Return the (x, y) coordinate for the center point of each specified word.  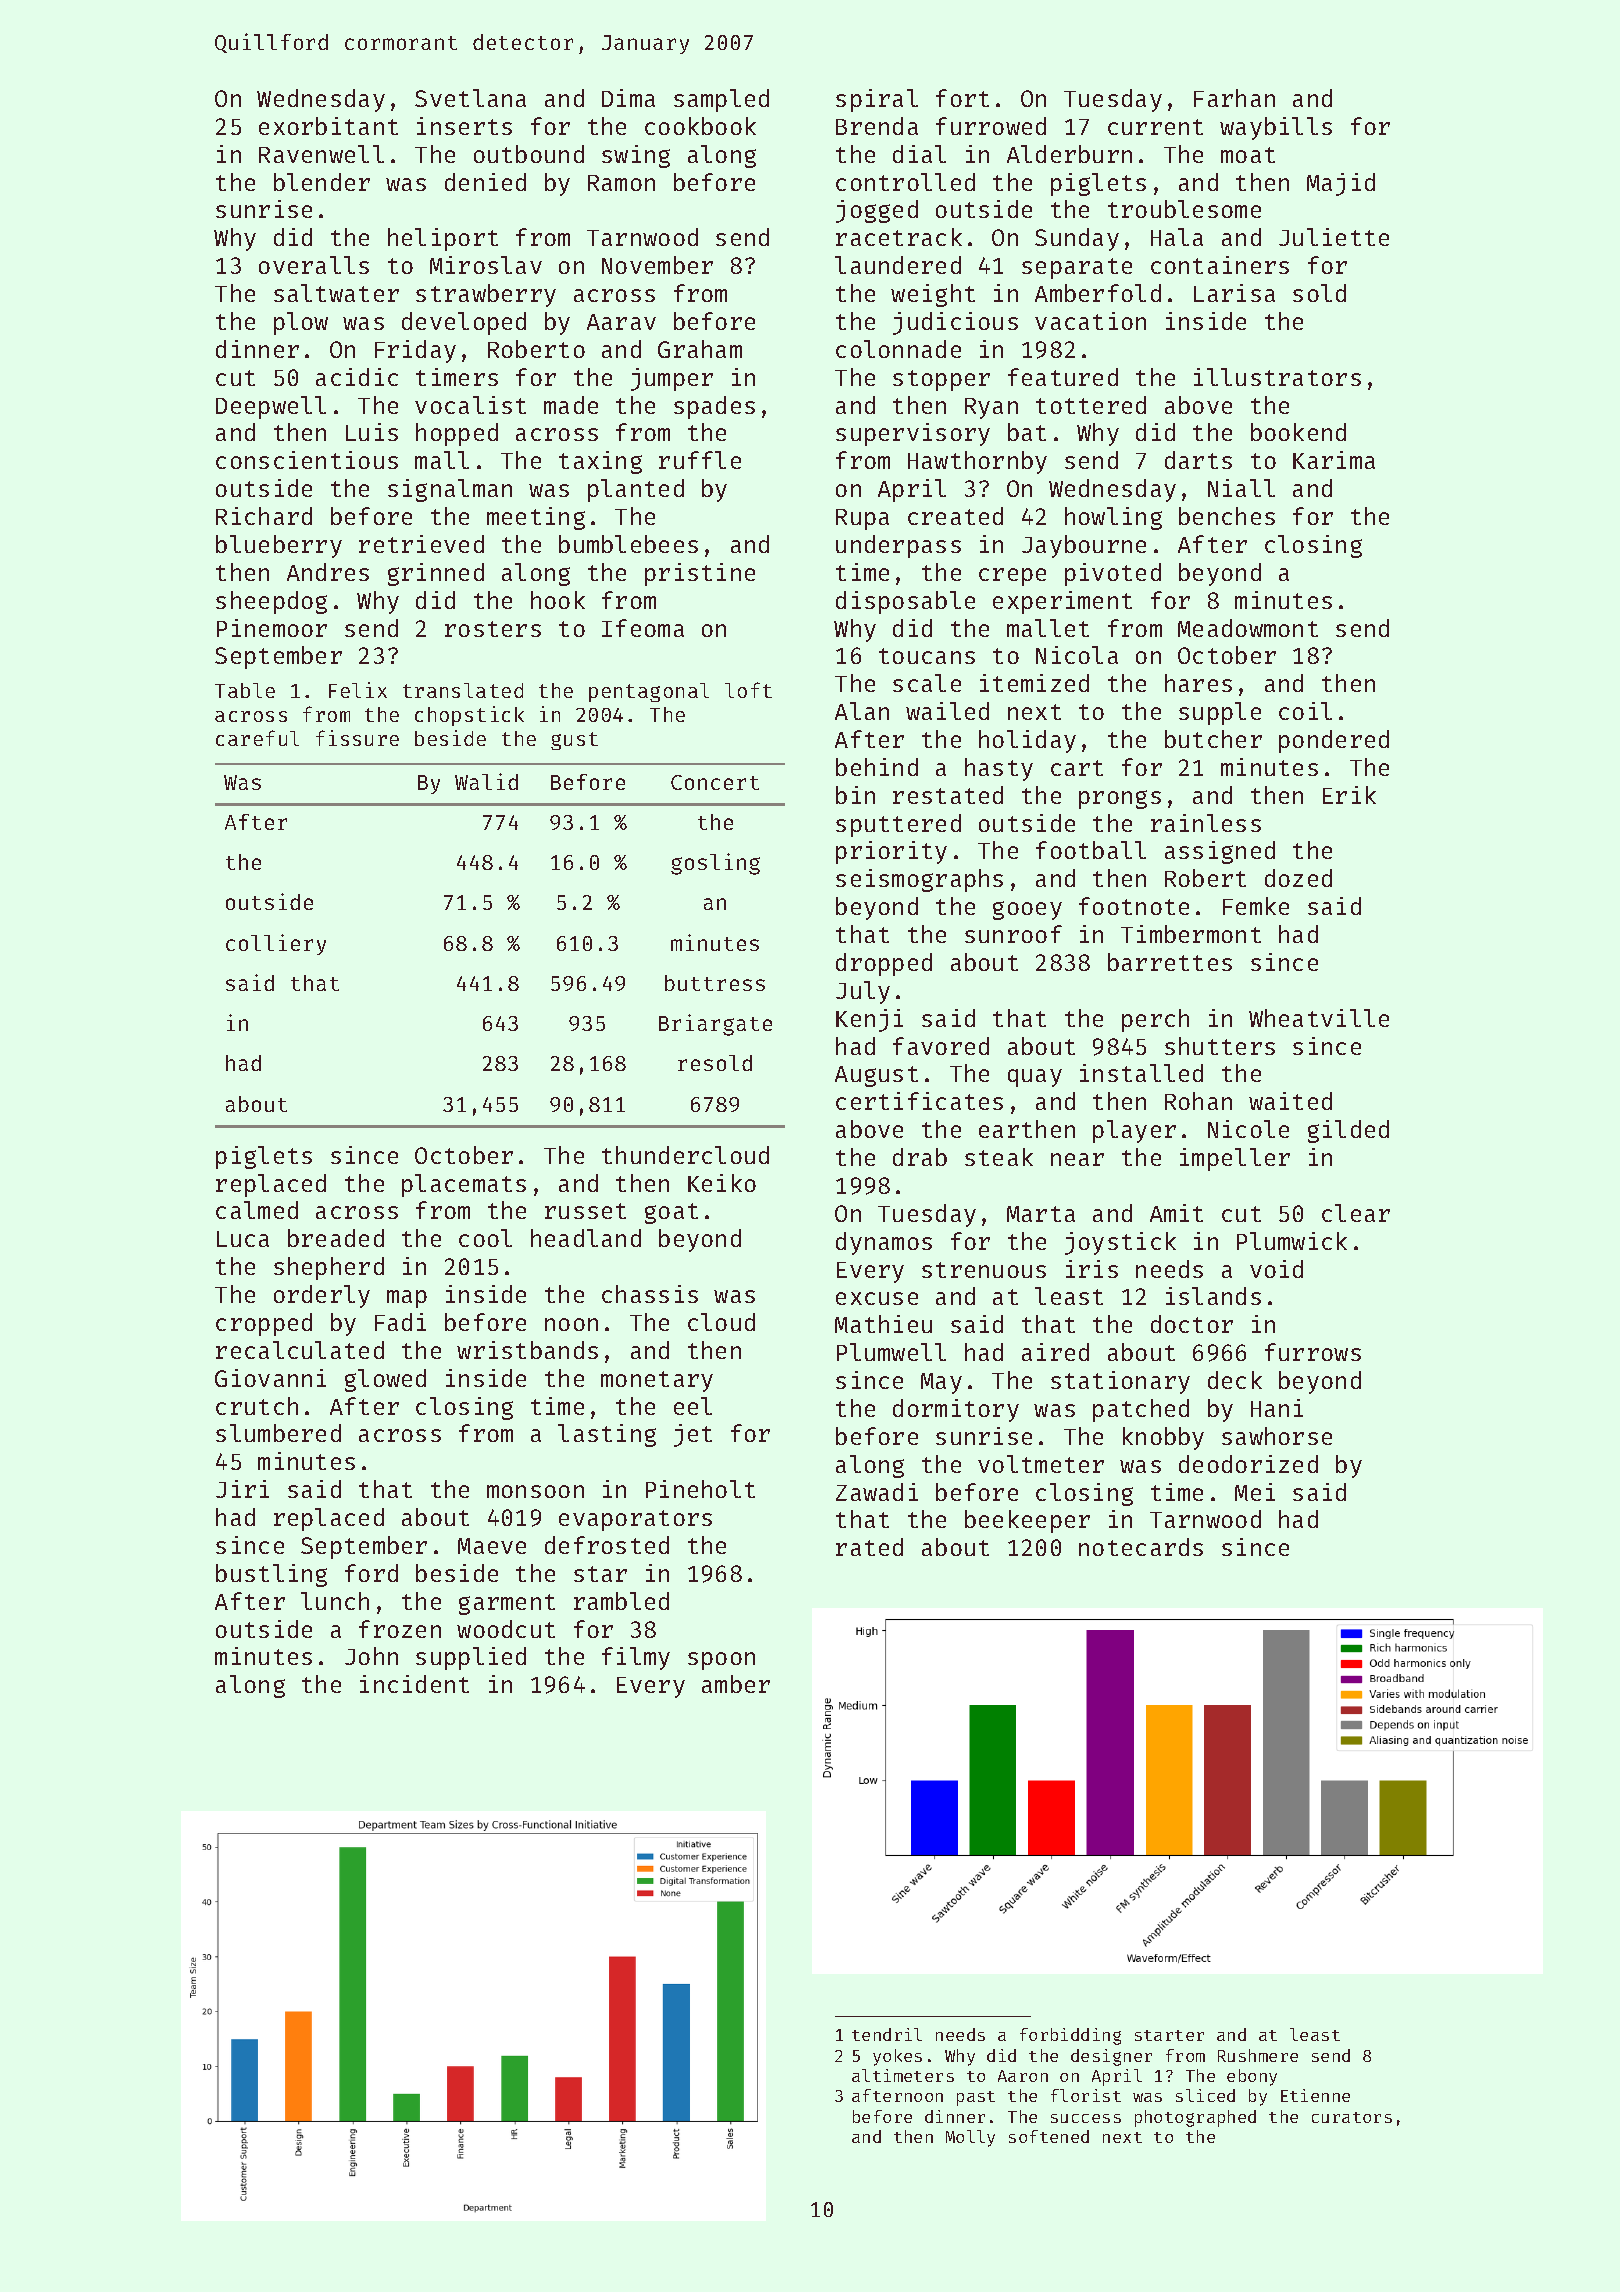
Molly (970, 2138)
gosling (715, 864)
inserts (464, 126)
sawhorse (1277, 1436)
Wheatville (1319, 1018)
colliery (276, 944)
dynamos (884, 1243)
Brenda (877, 126)
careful (257, 738)
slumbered (278, 1433)
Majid (1341, 184)
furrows (1313, 1352)
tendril (887, 2034)
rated (869, 1547)
